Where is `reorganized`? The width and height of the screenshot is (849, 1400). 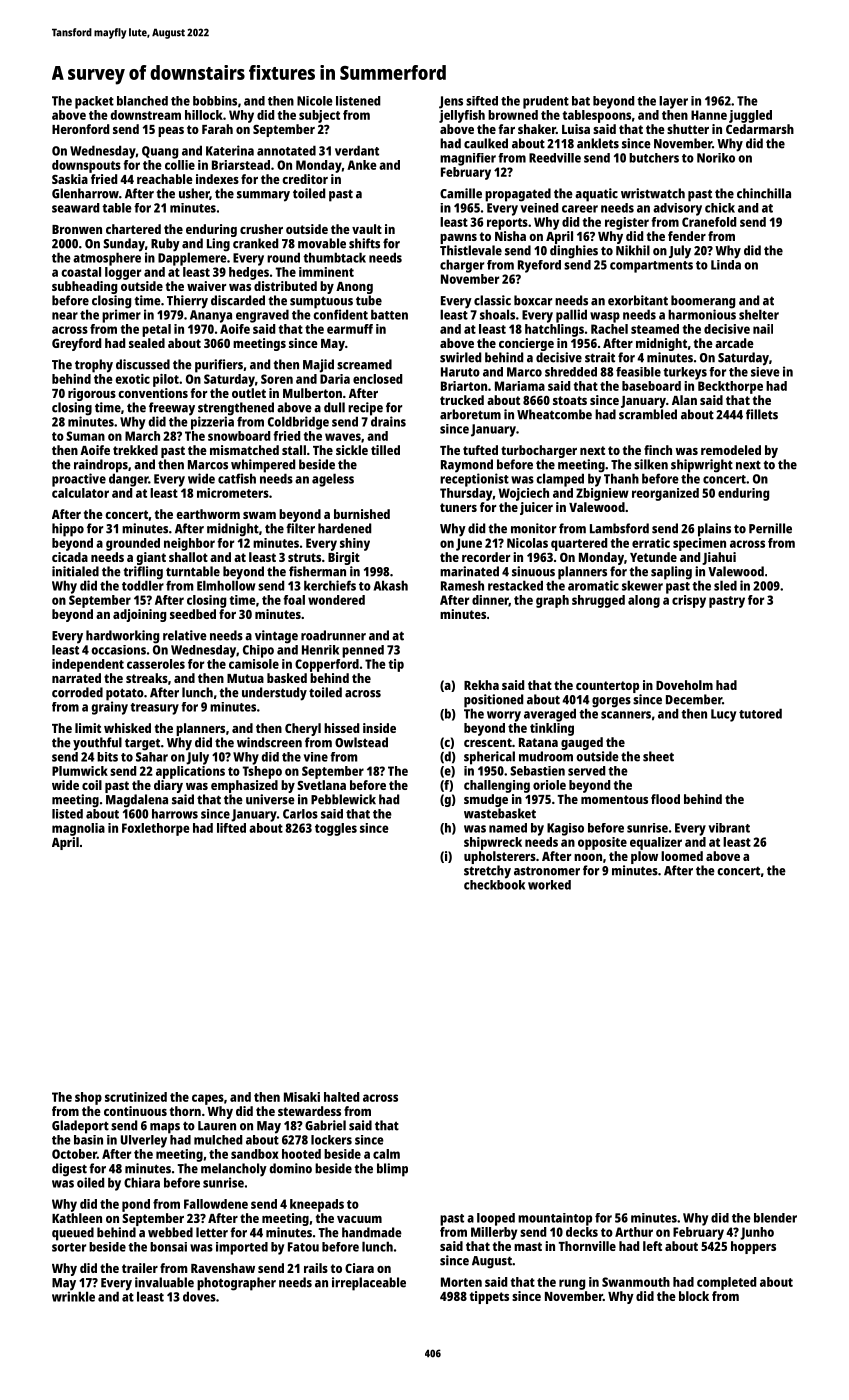 reorganized is located at coordinates (665, 494).
